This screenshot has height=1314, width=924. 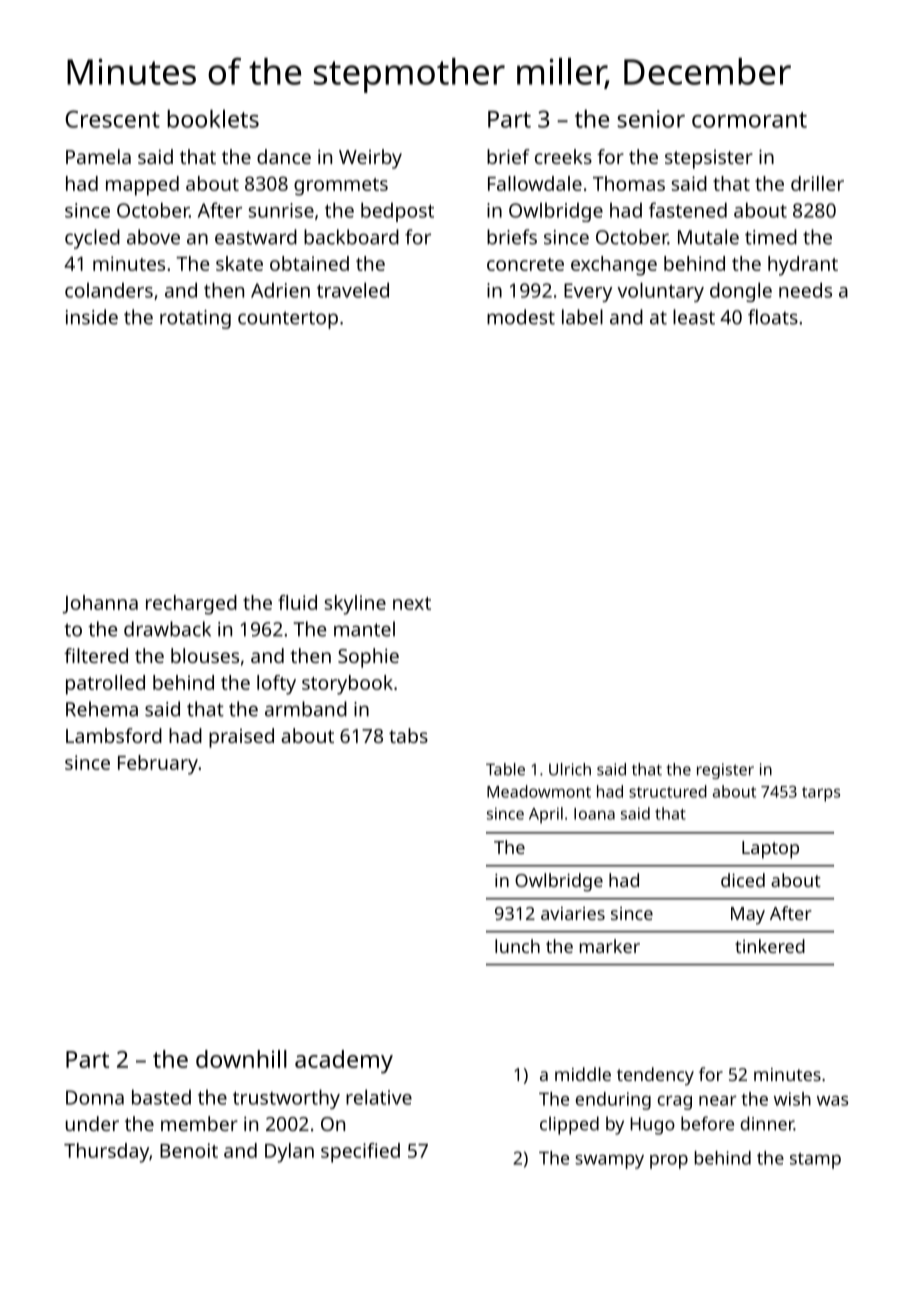 What do you see at coordinates (370, 159) in the screenshot?
I see `Weirby` at bounding box center [370, 159].
